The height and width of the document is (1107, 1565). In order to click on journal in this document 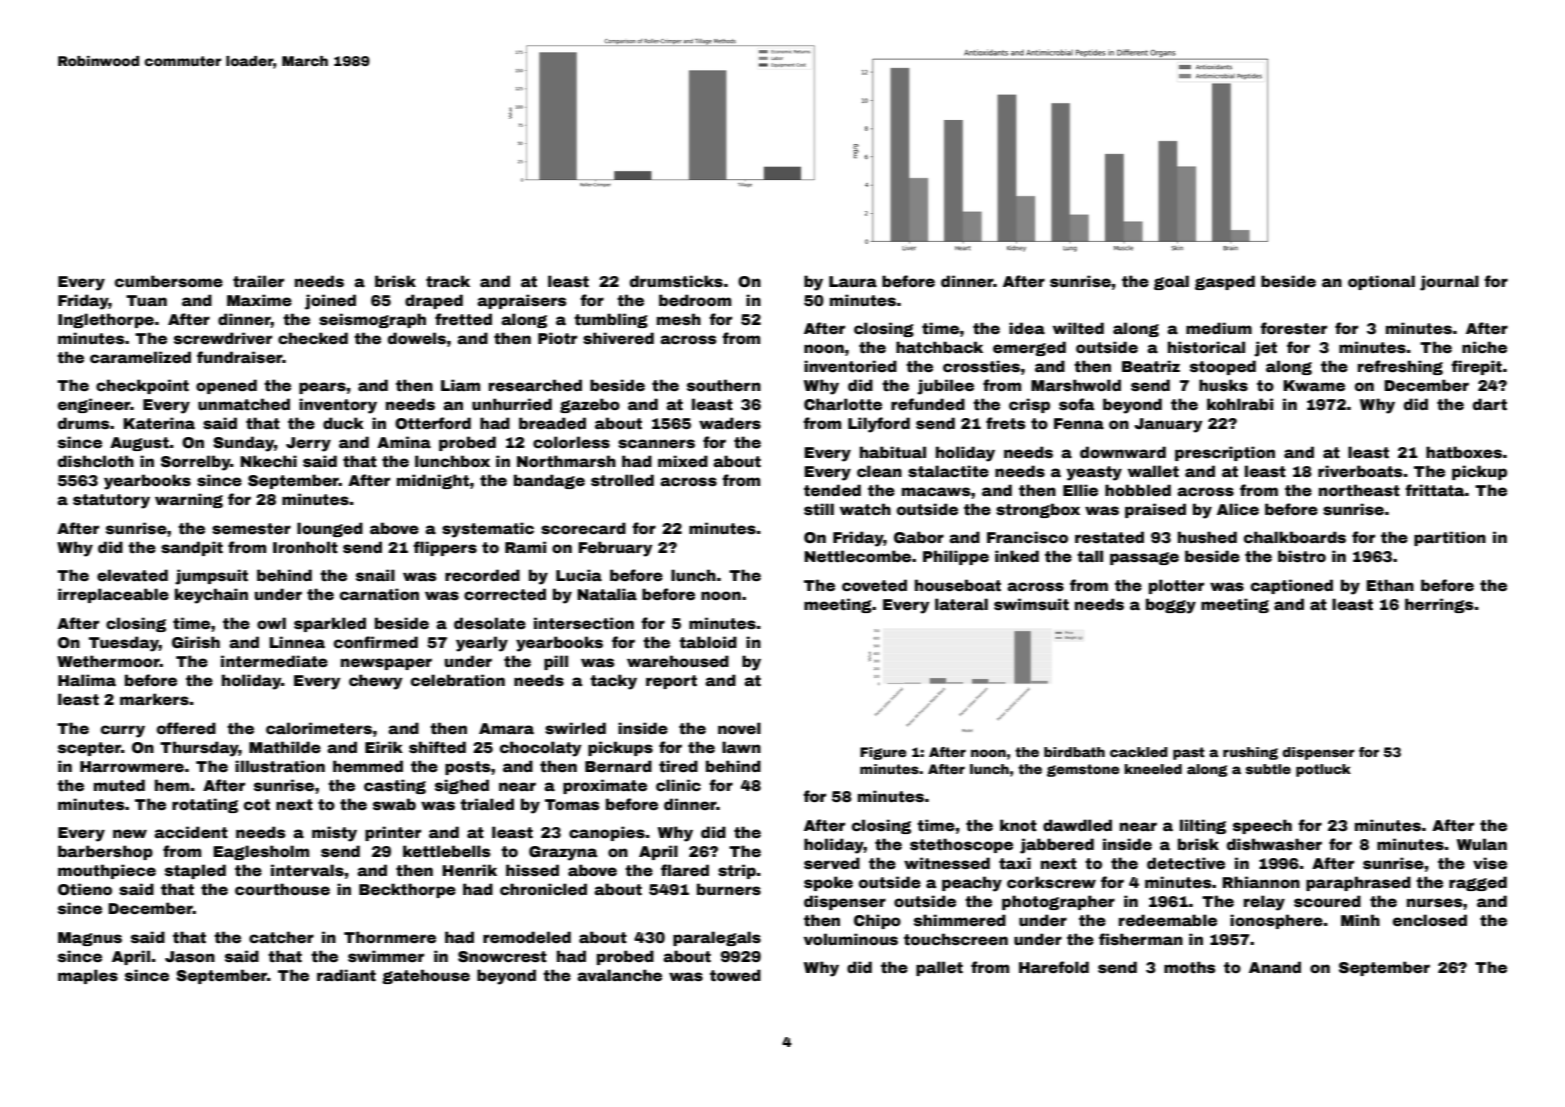, I will do `click(1449, 283)`.
